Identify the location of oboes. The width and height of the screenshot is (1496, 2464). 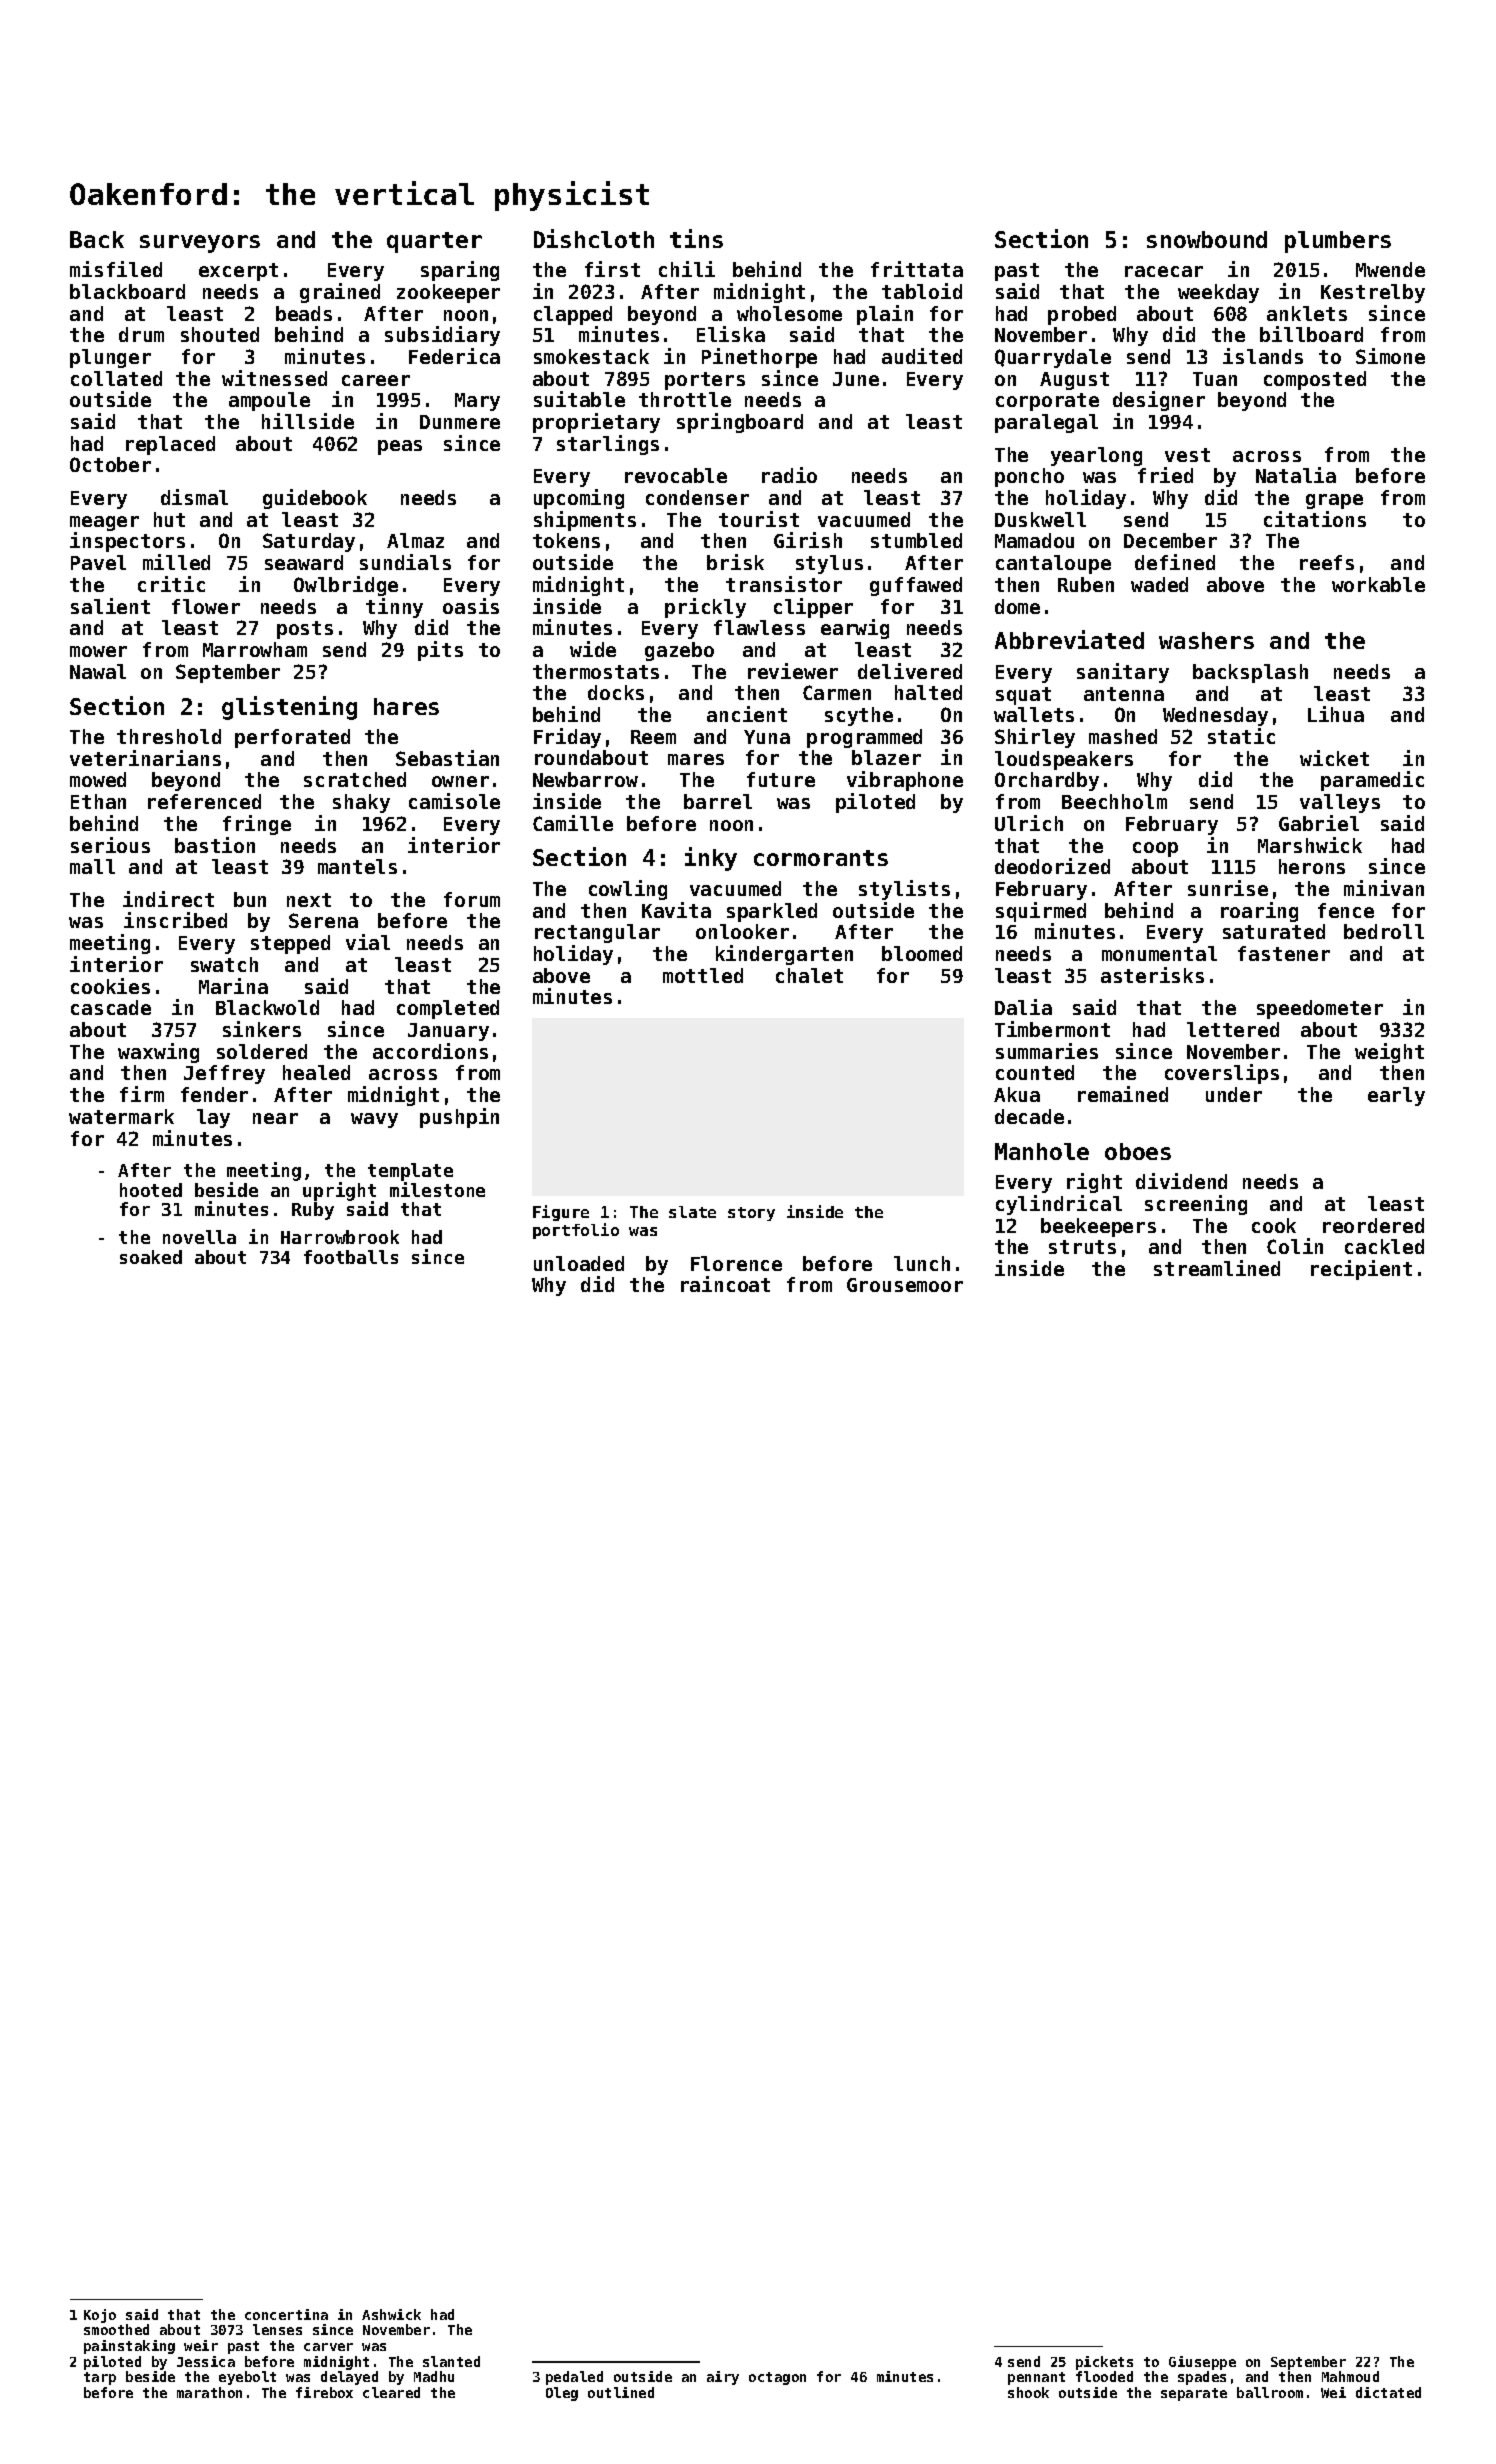
(1138, 1151).
